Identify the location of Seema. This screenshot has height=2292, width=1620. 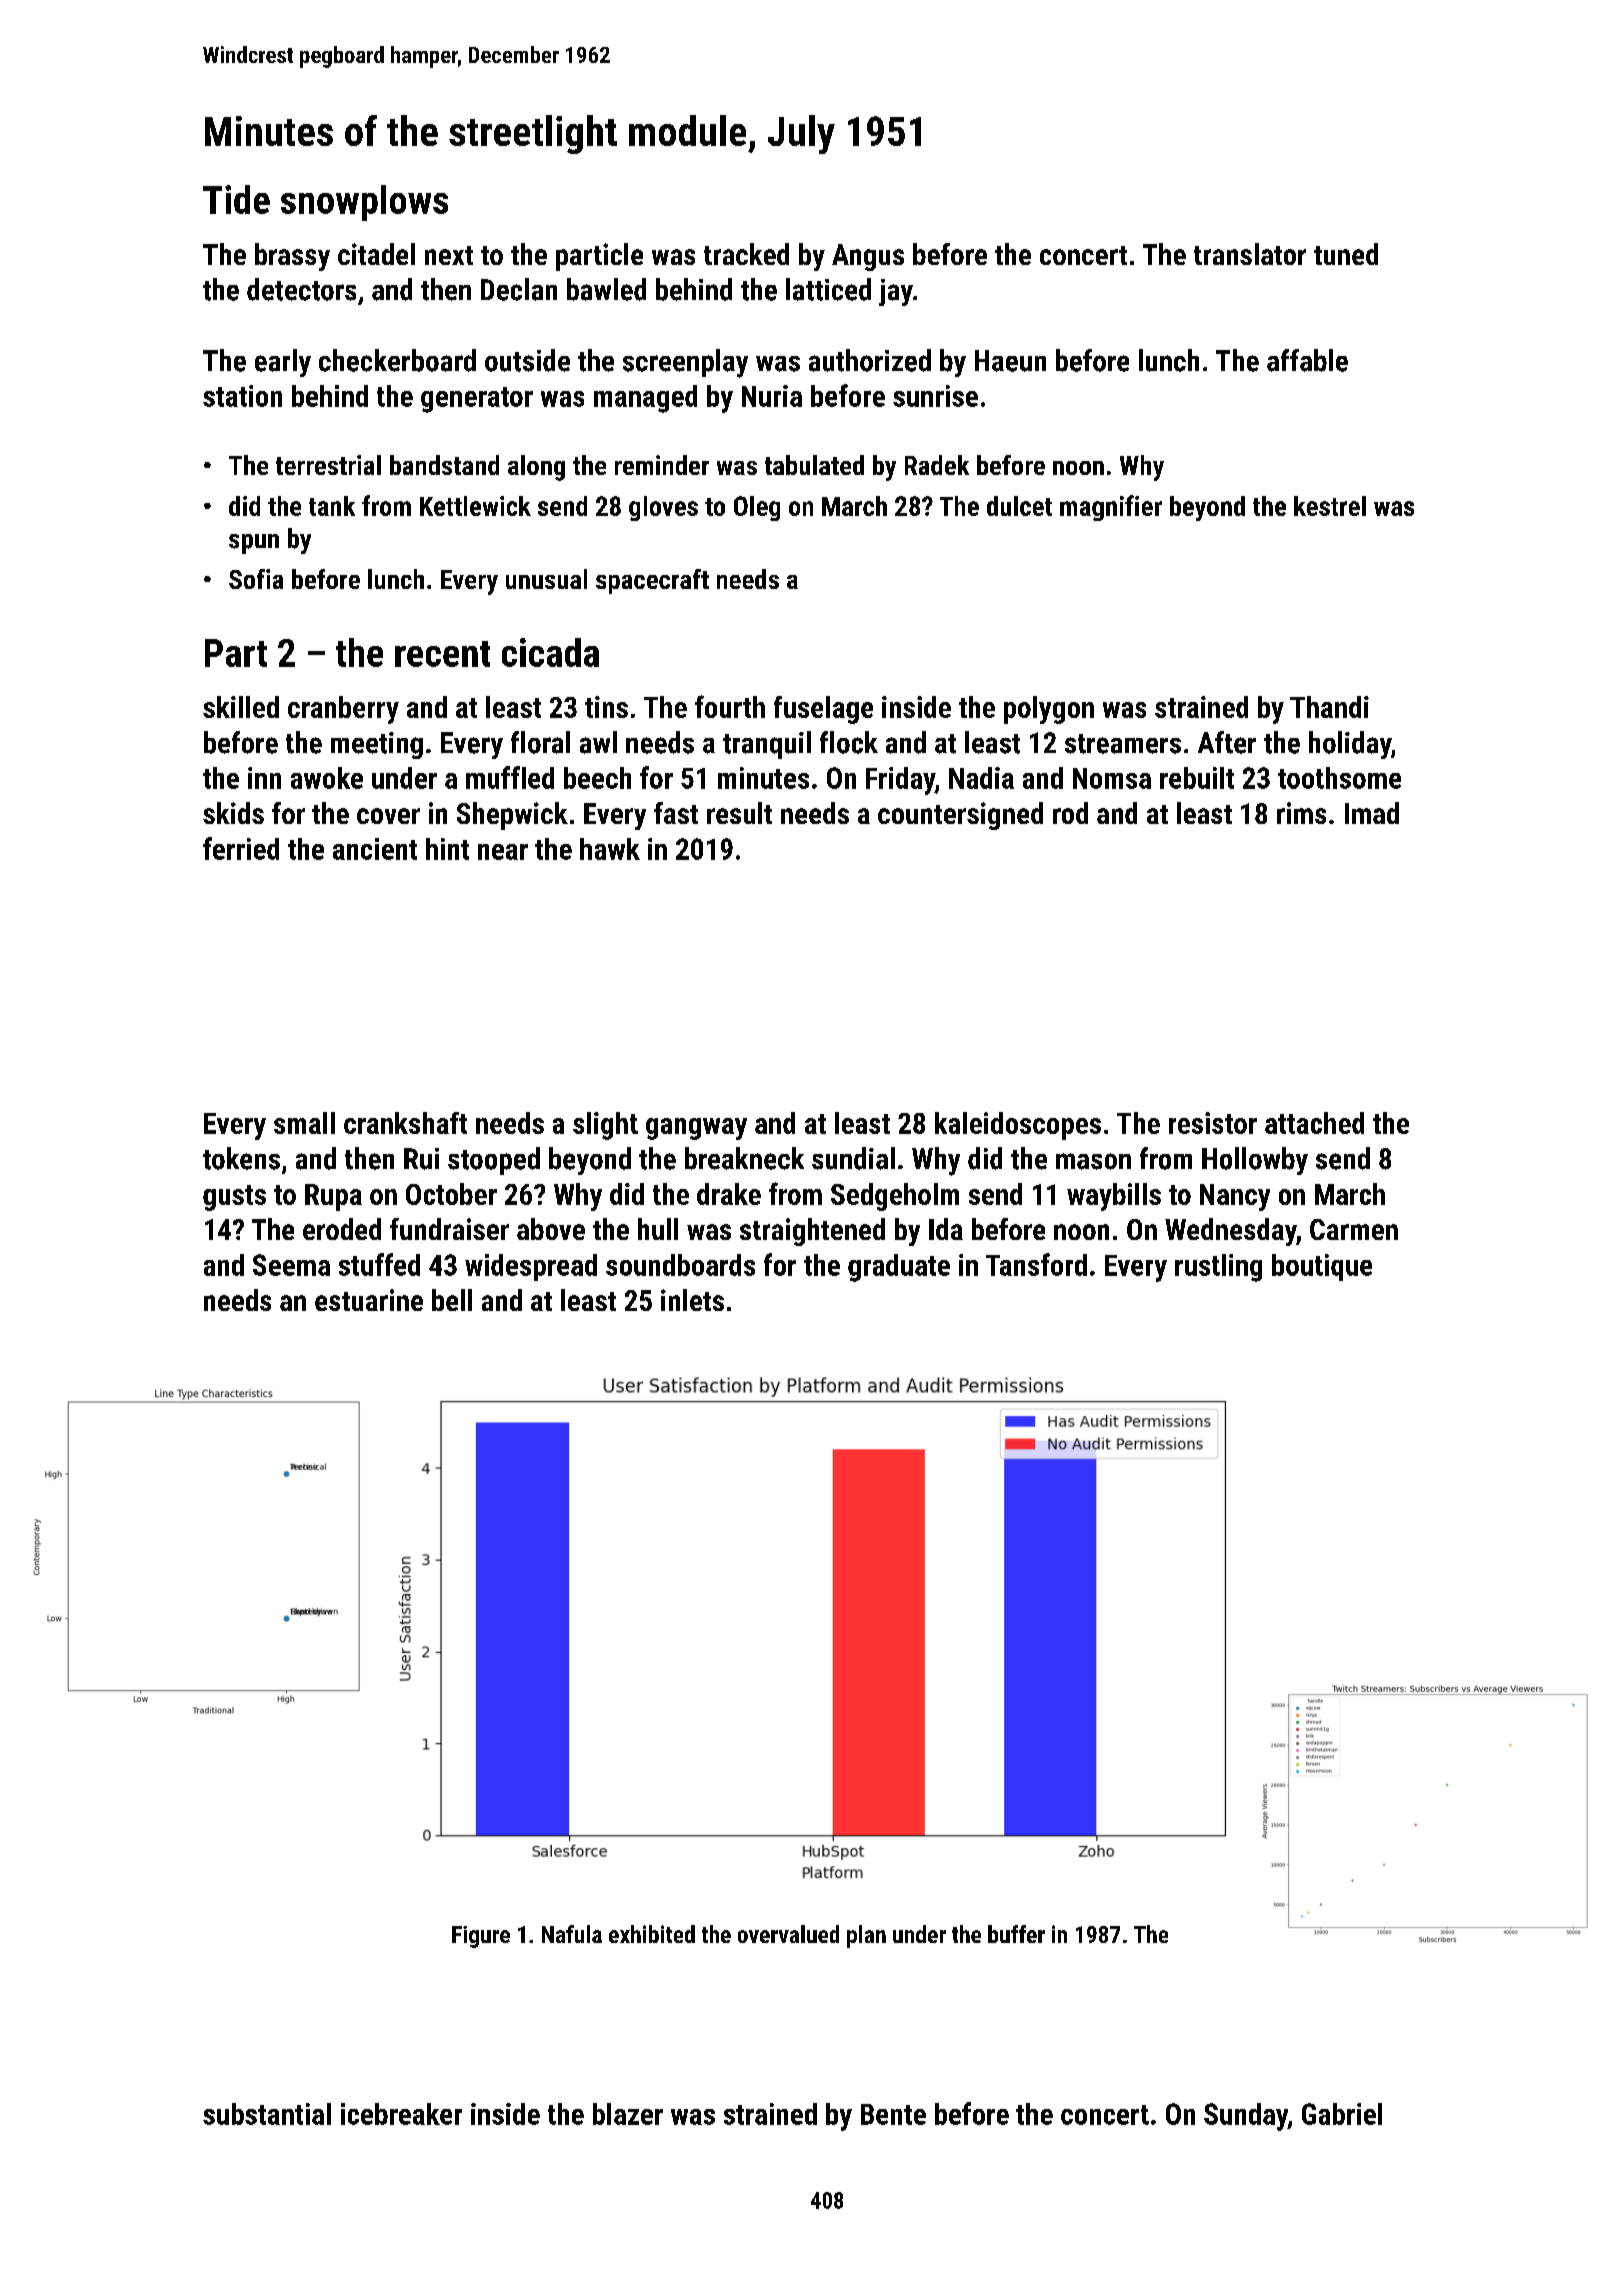
(291, 1265).
